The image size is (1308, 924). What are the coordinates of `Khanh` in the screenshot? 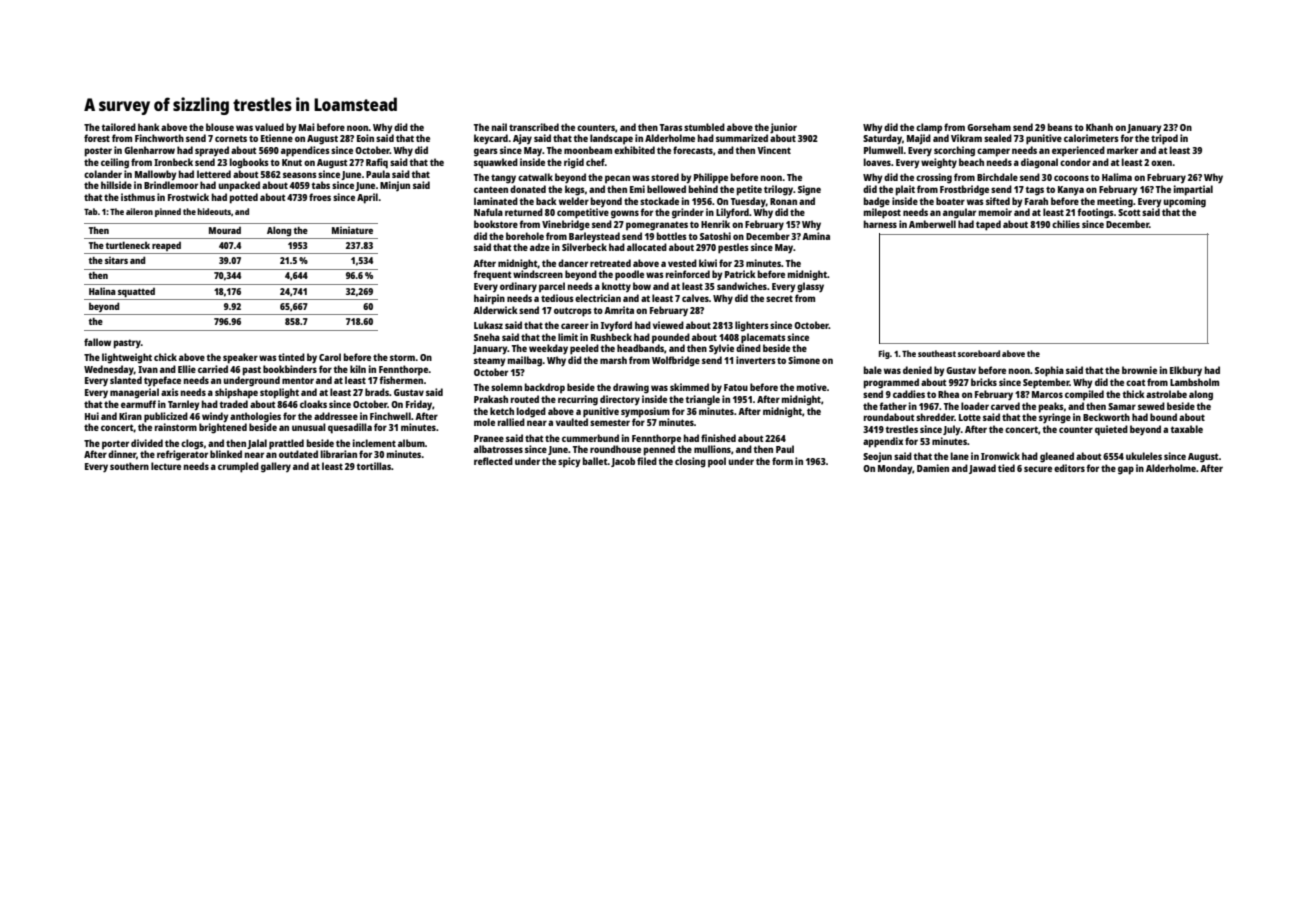 It's located at (1099, 127).
